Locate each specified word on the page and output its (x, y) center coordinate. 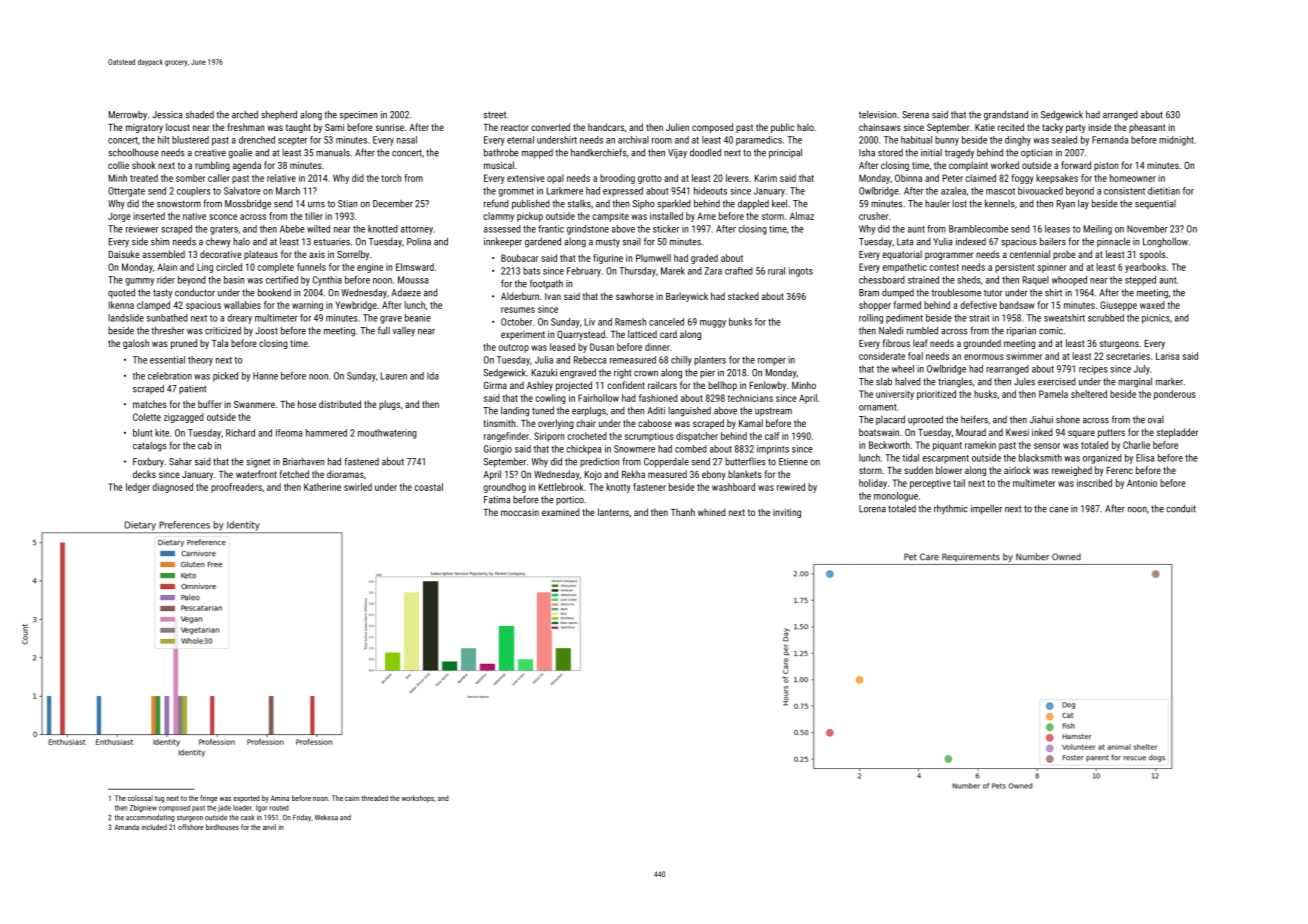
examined (561, 512)
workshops (418, 799)
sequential (1155, 204)
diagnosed (172, 488)
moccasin (520, 512)
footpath (546, 284)
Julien (677, 127)
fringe (209, 799)
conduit (1181, 508)
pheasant (1147, 128)
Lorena (872, 509)
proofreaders (236, 488)
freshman (246, 127)
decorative (221, 254)
